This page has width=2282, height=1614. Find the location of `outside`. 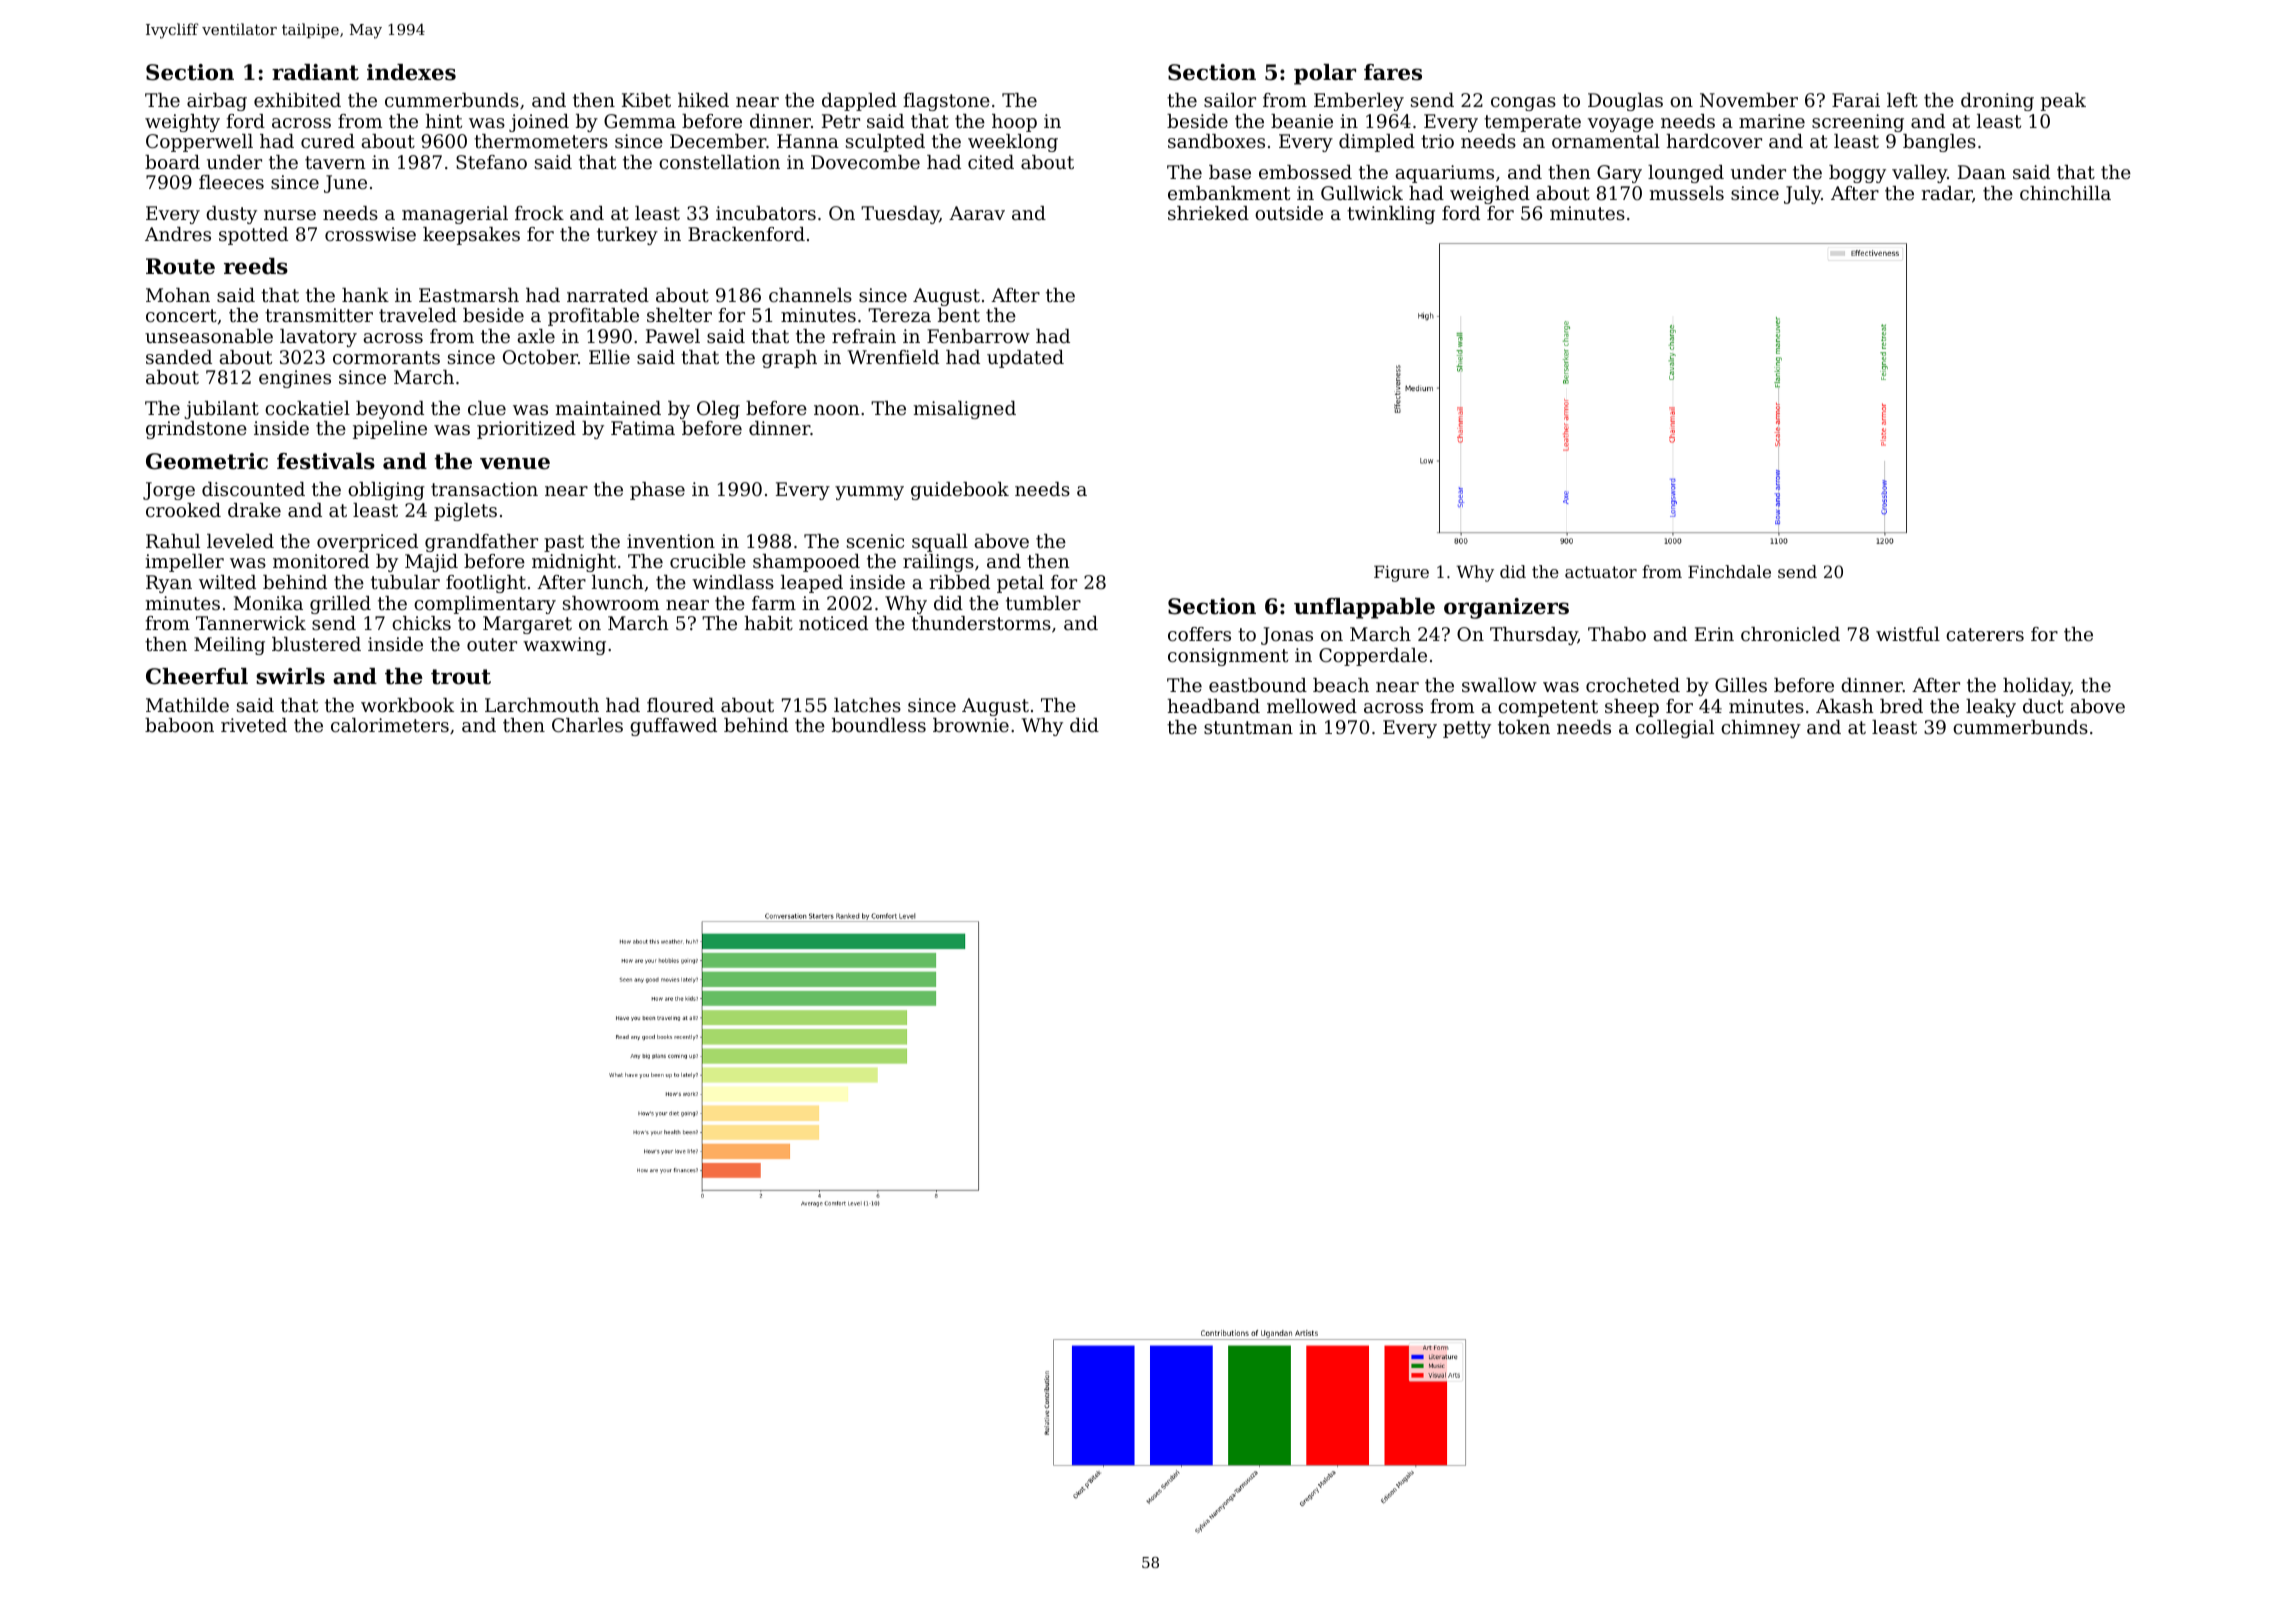

outside is located at coordinates (1289, 213).
